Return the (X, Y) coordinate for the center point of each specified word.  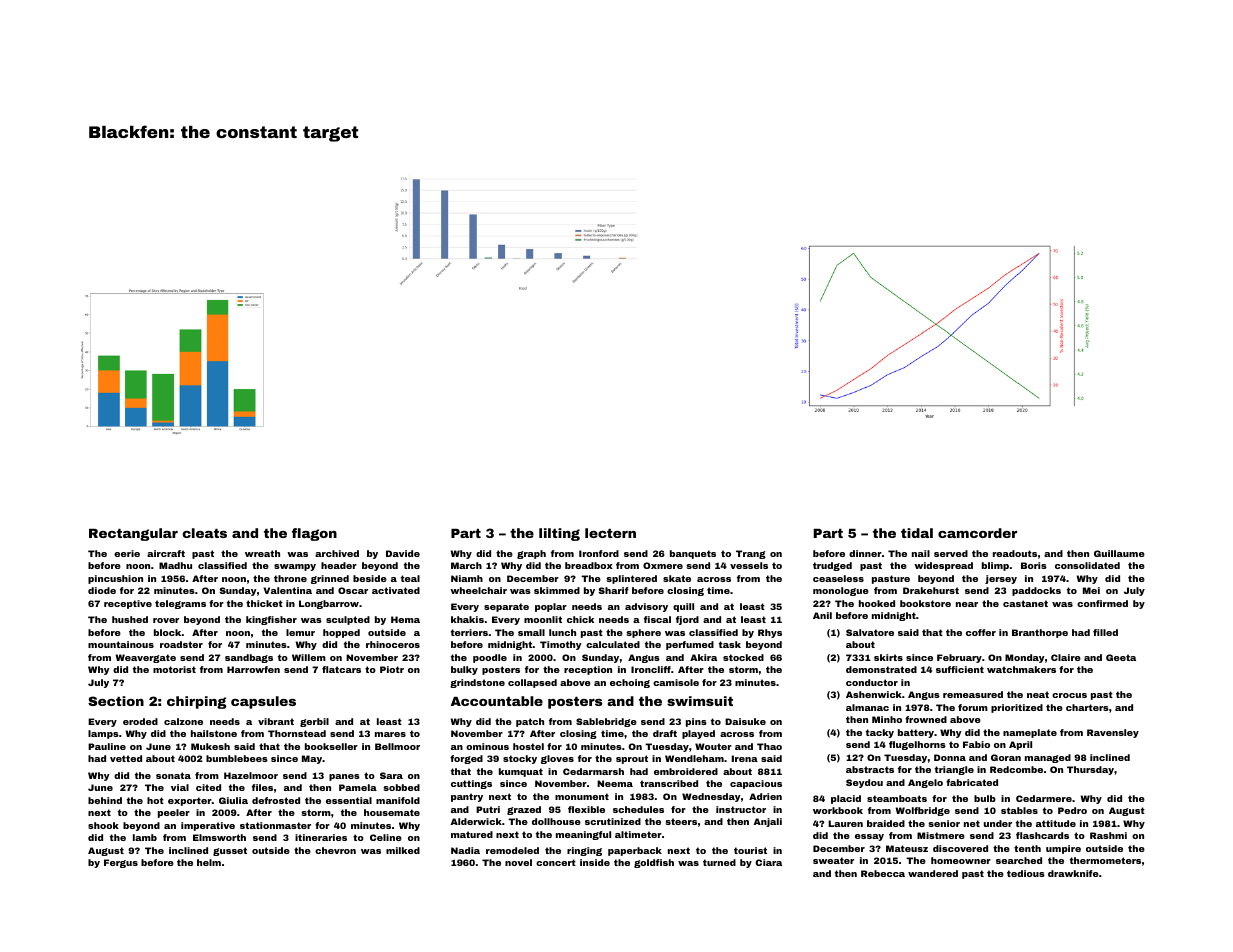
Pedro (1072, 810)
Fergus (121, 863)
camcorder (977, 533)
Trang (751, 554)
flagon (314, 534)
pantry (467, 797)
